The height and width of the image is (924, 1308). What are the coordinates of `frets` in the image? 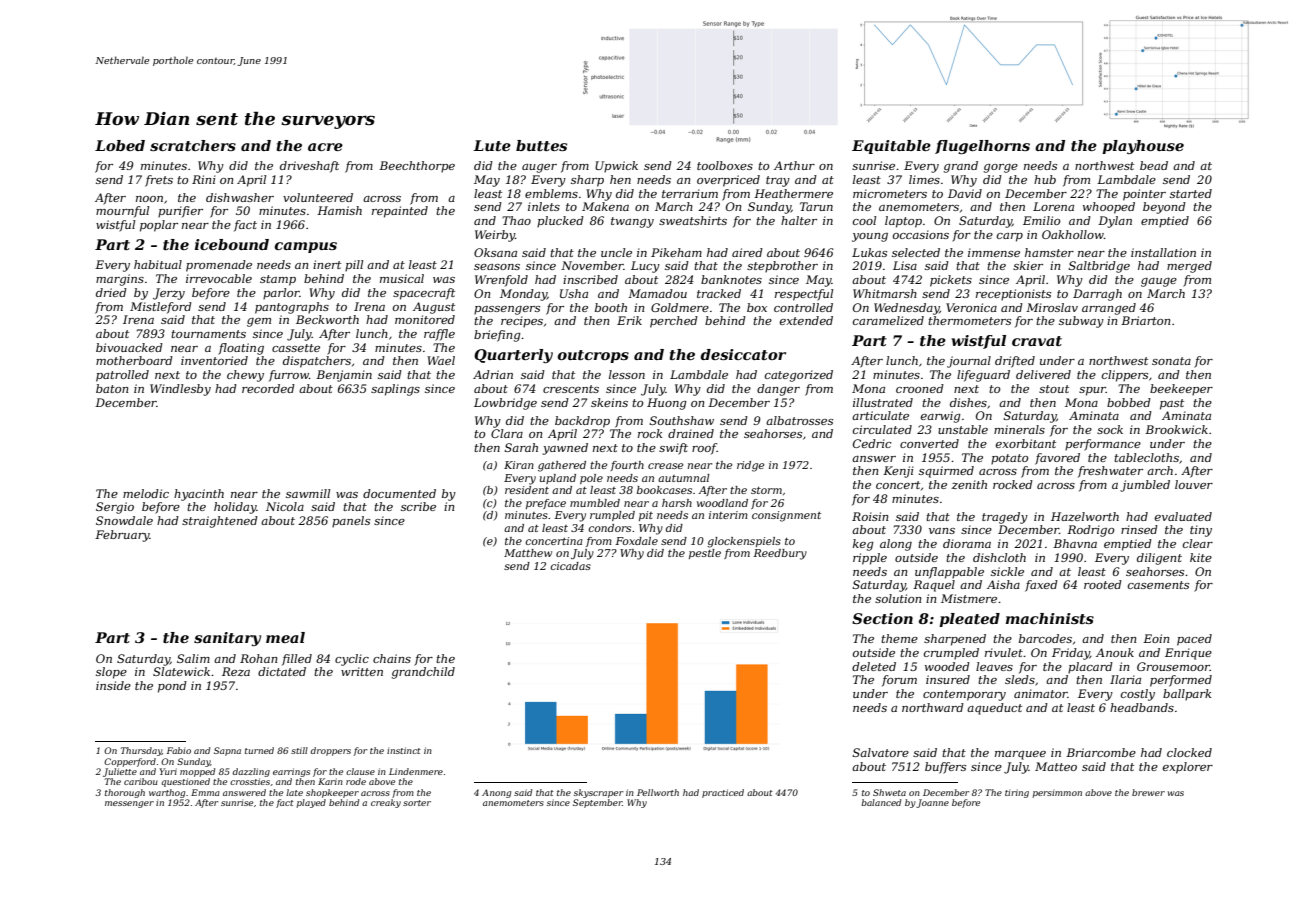 It's located at (159, 181).
